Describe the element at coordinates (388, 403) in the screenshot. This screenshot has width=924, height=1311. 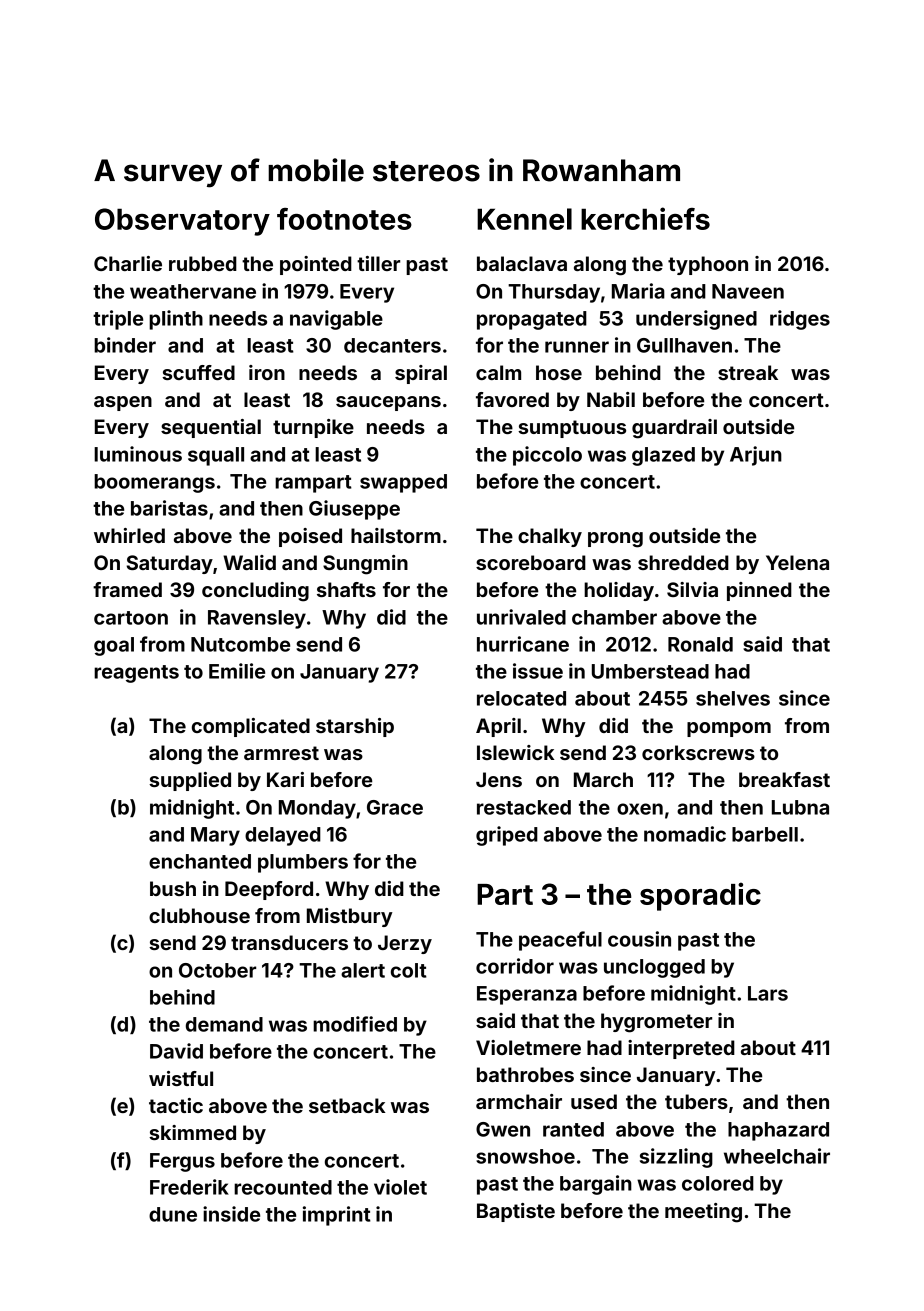
I see `saucepans` at that location.
